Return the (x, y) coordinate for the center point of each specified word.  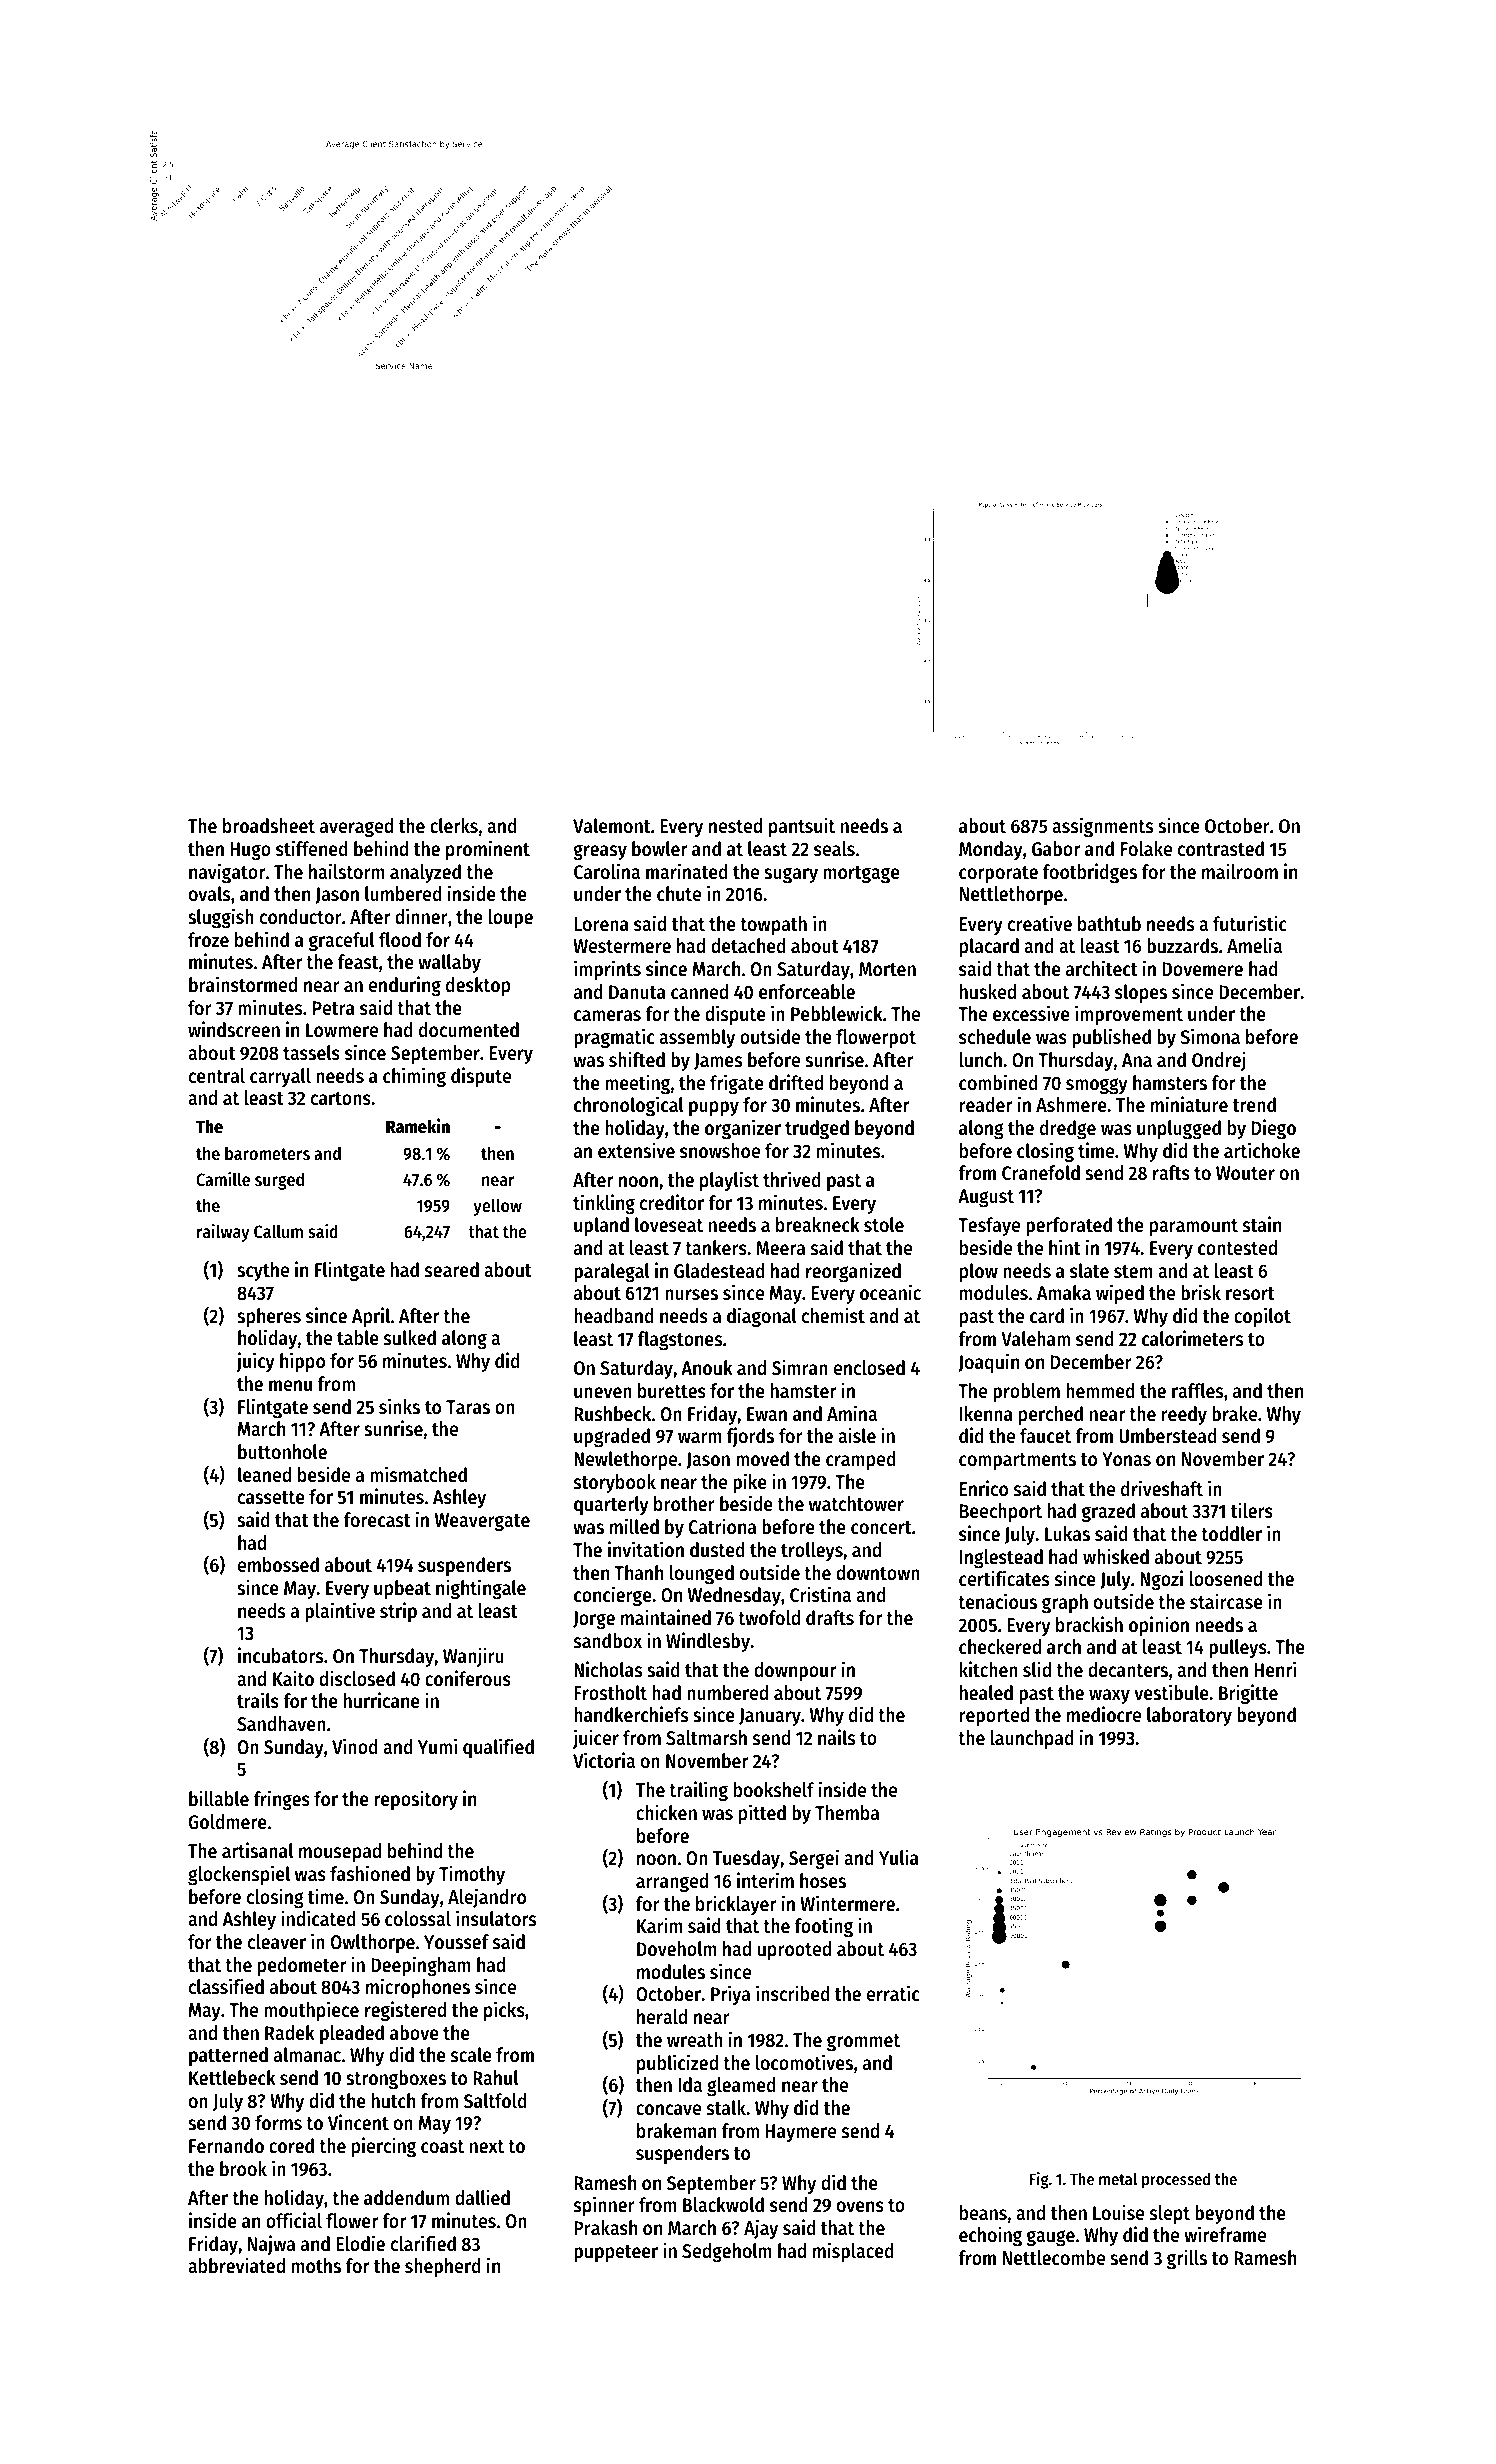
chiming (414, 1077)
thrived (792, 1179)
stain (1262, 1224)
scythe (263, 1271)
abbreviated (236, 2265)
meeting (637, 1084)
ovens (860, 2207)
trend (1254, 1105)
